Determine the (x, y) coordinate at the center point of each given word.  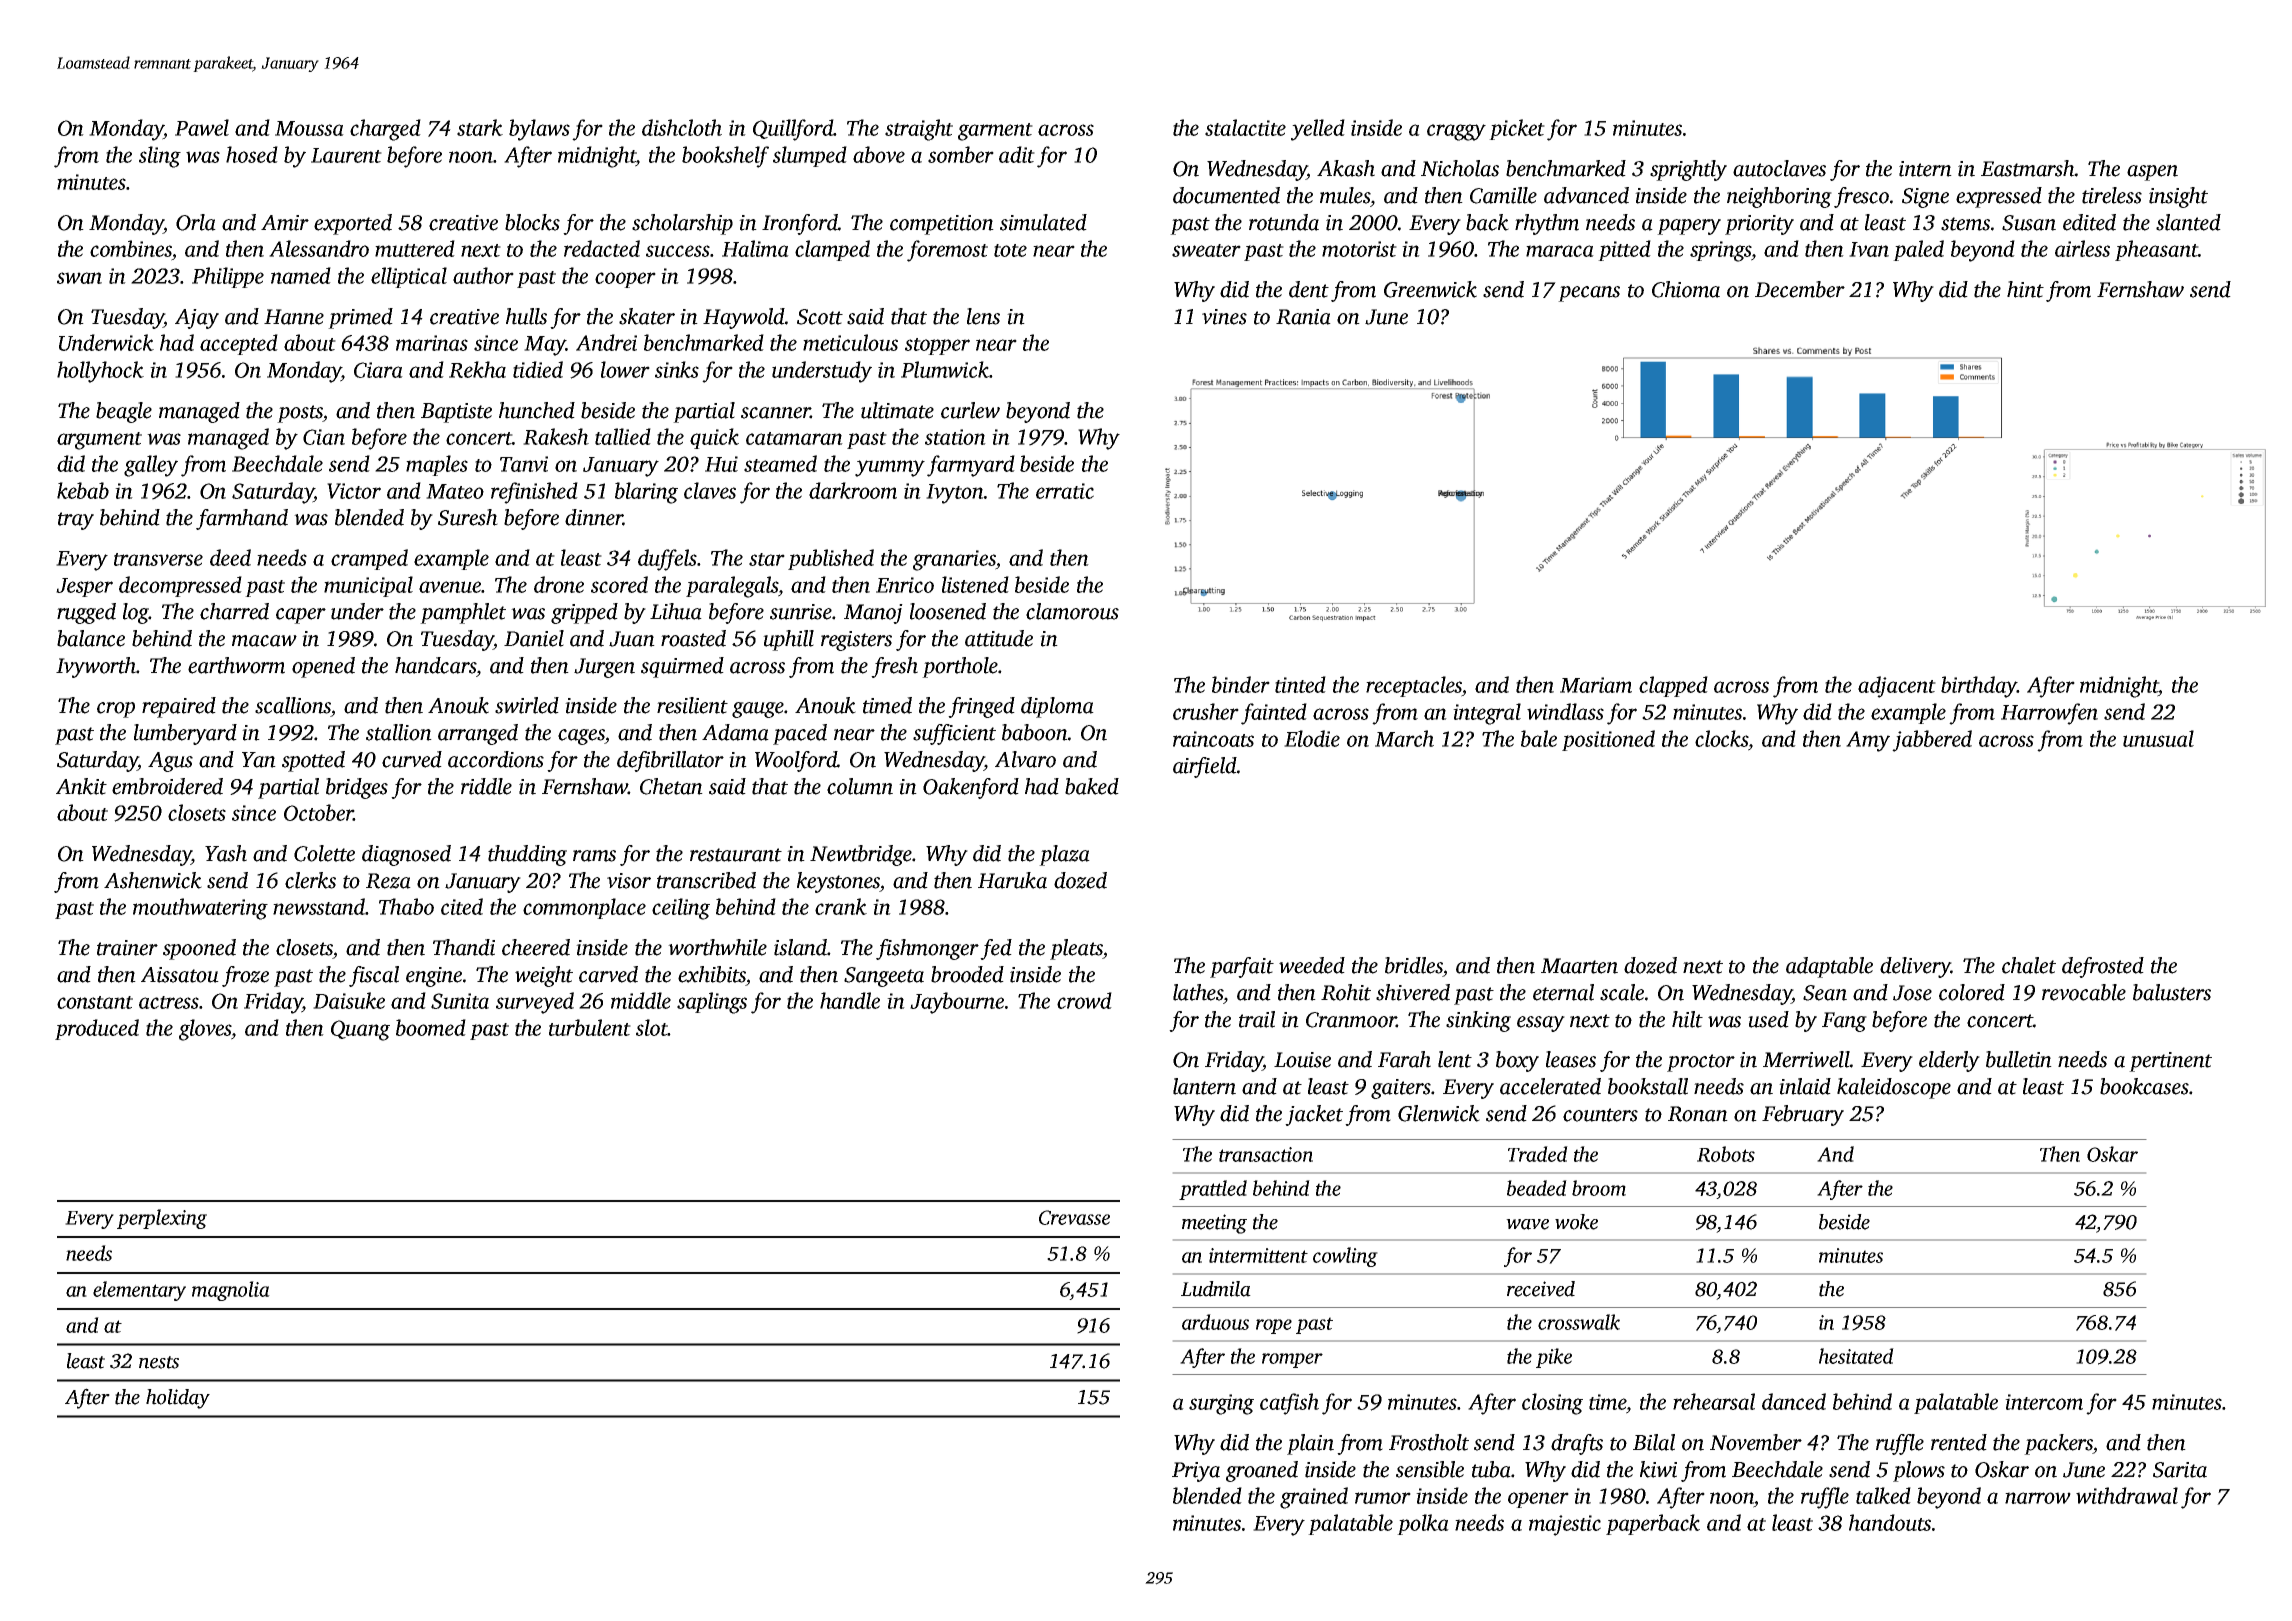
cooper (625, 280)
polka (1423, 1524)
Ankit (81, 786)
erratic (1065, 491)
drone (559, 584)
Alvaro (1025, 759)
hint (2025, 289)
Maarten (1579, 966)
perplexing (162, 1219)
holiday (178, 1399)
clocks (1722, 738)
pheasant (2156, 250)
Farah (1404, 1059)
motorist (1359, 249)
